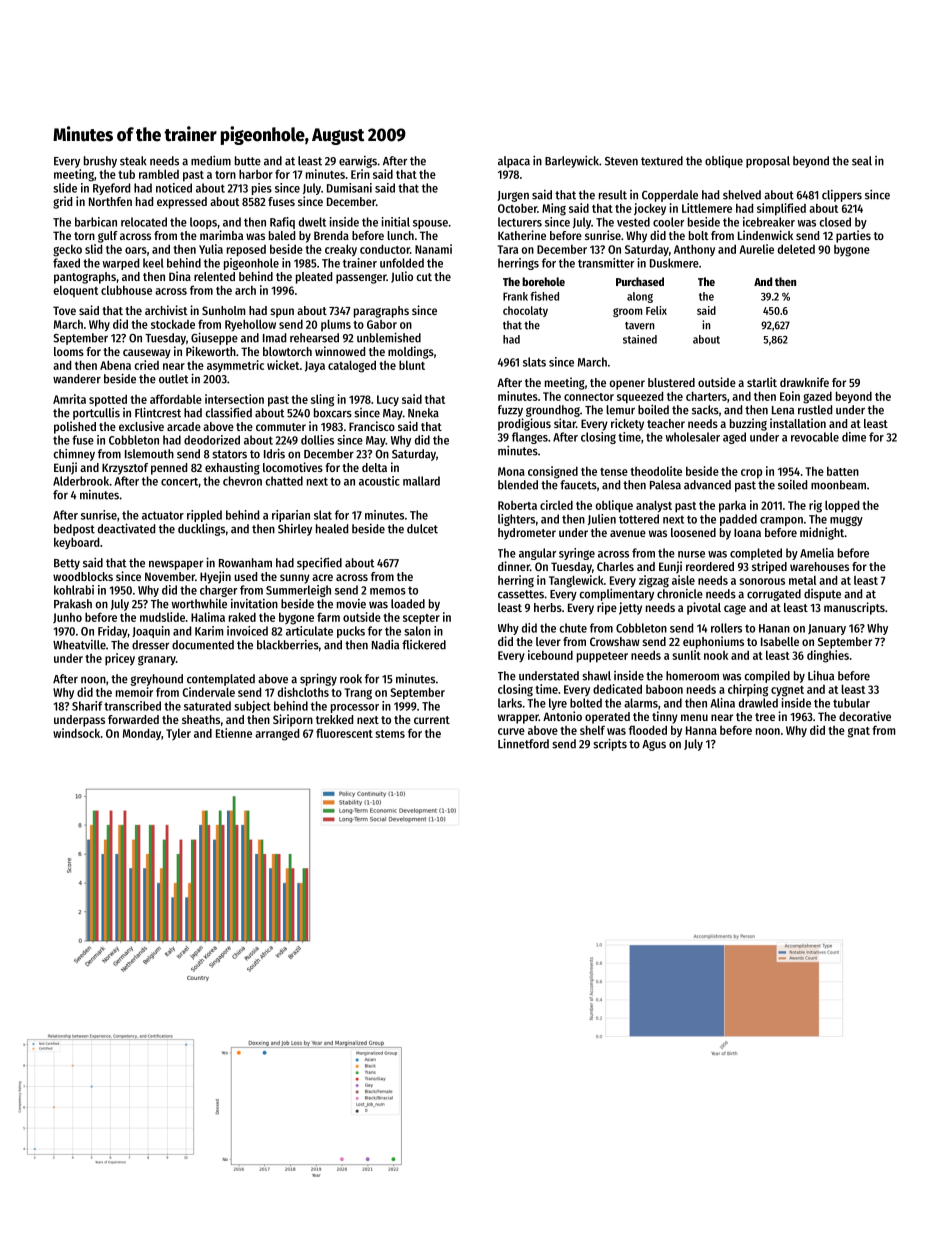 The image size is (952, 1233). Describe the element at coordinates (523, 743) in the image. I see `Linnetford` at that location.
